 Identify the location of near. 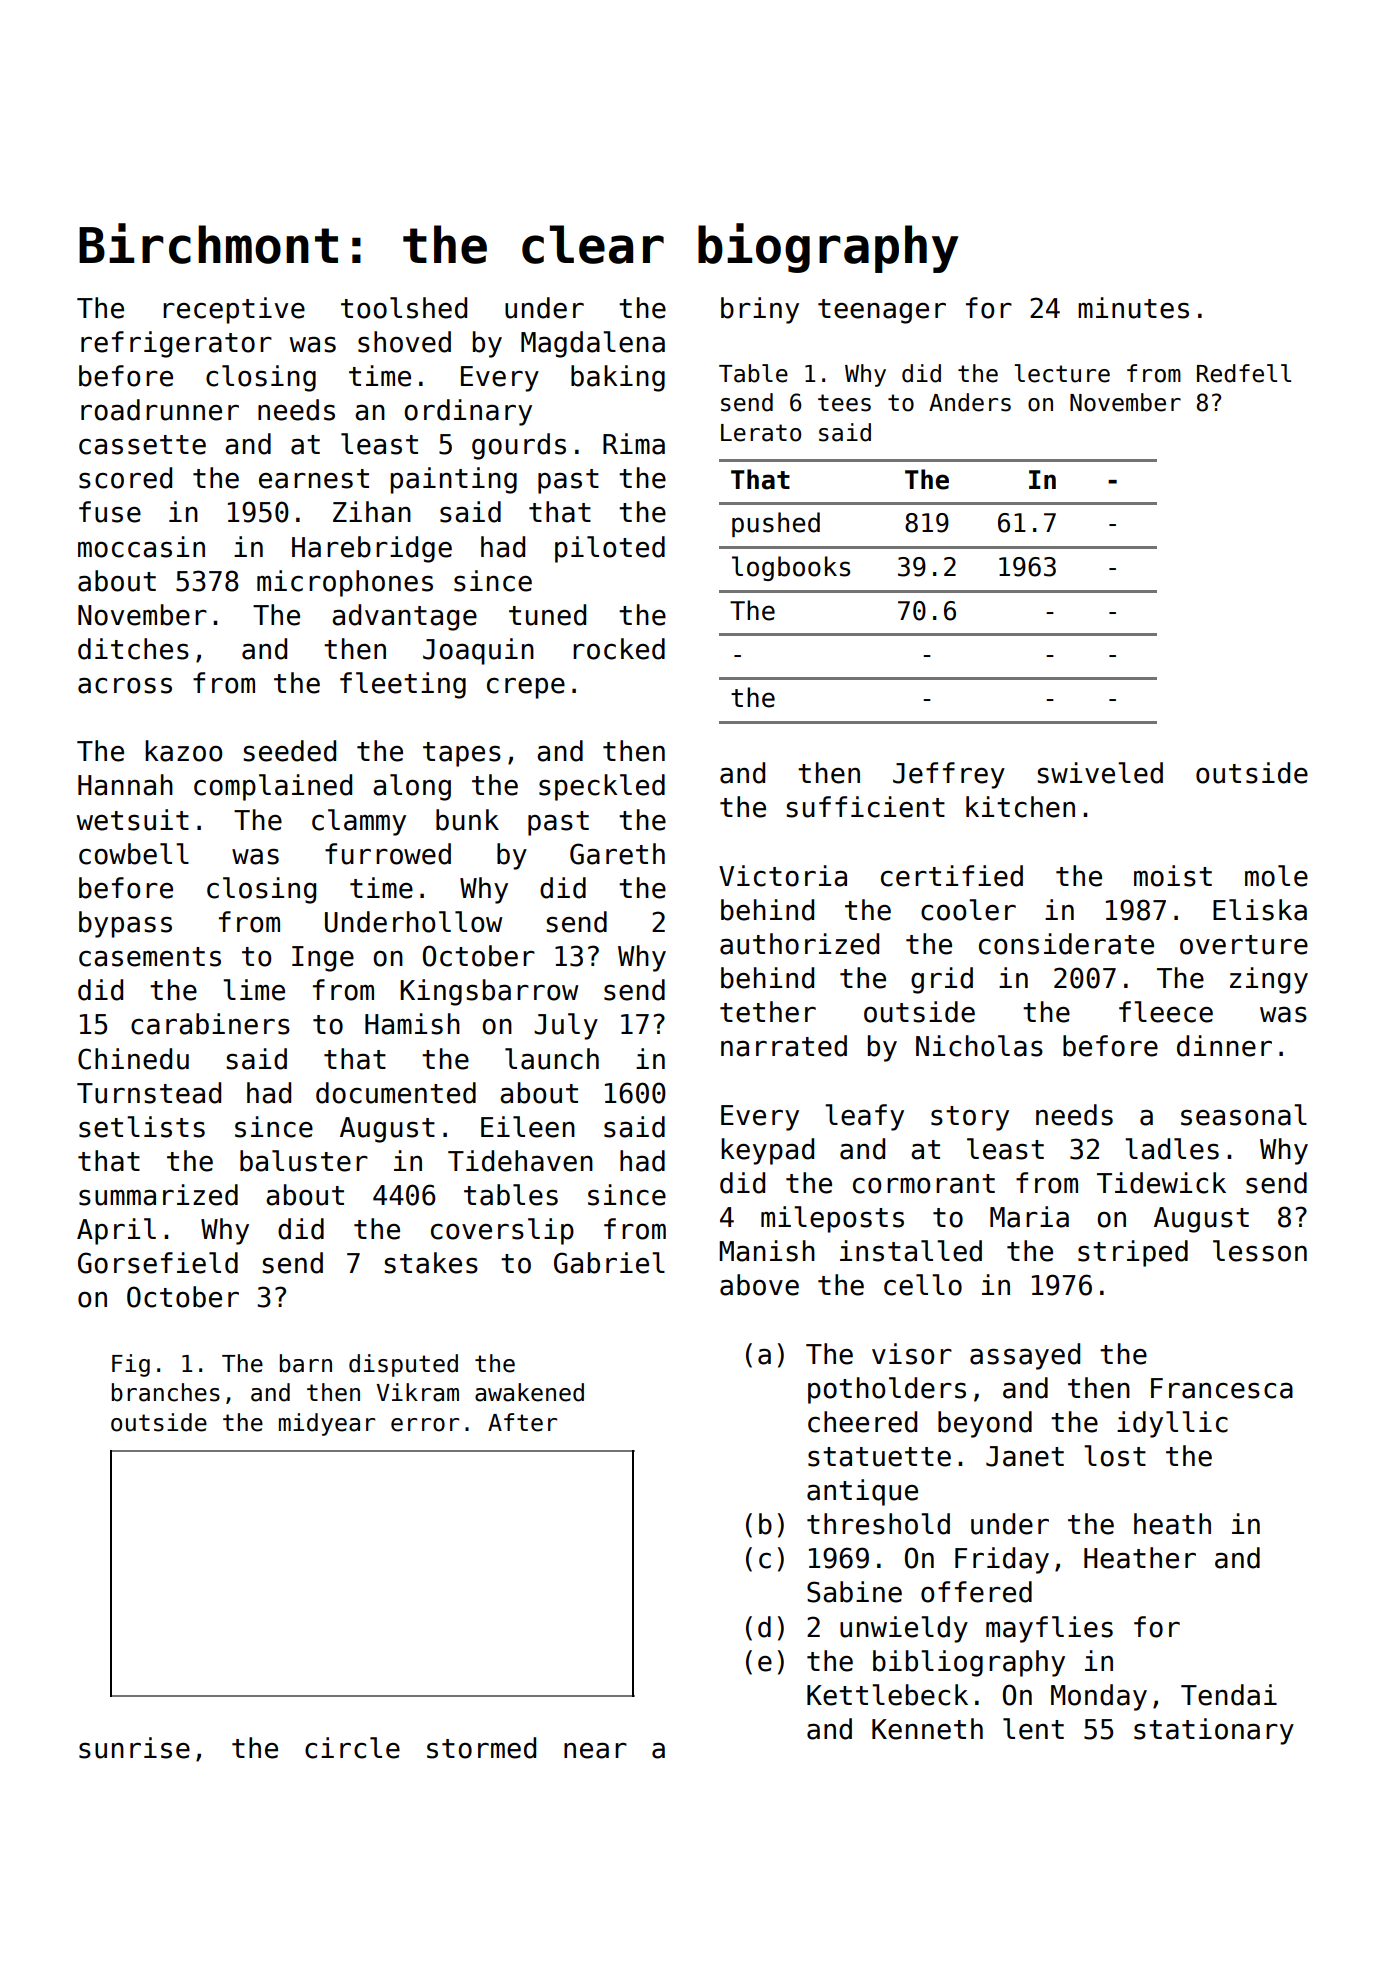
(595, 1751).
